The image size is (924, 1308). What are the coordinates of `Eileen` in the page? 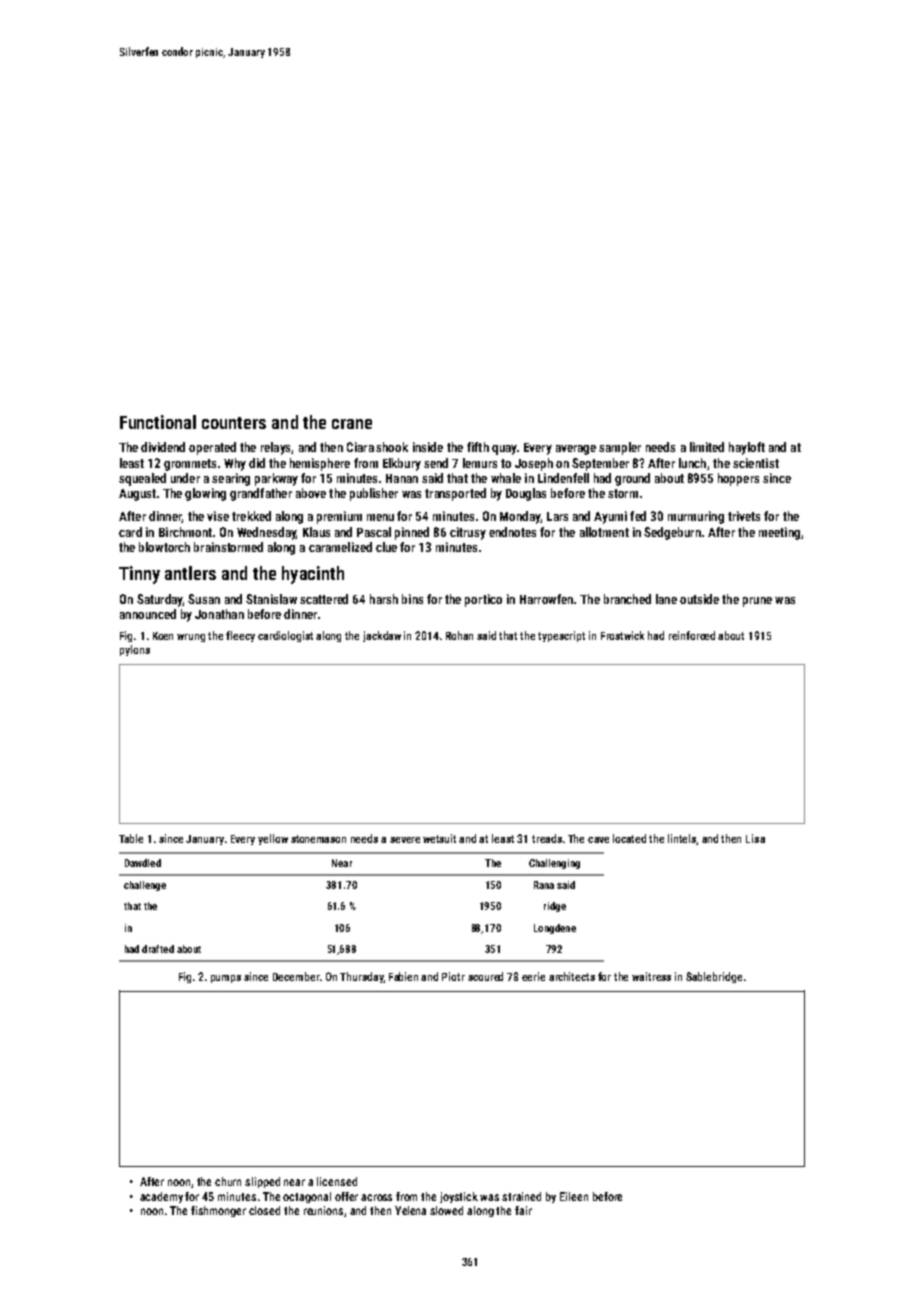 It's located at (574, 1196).
